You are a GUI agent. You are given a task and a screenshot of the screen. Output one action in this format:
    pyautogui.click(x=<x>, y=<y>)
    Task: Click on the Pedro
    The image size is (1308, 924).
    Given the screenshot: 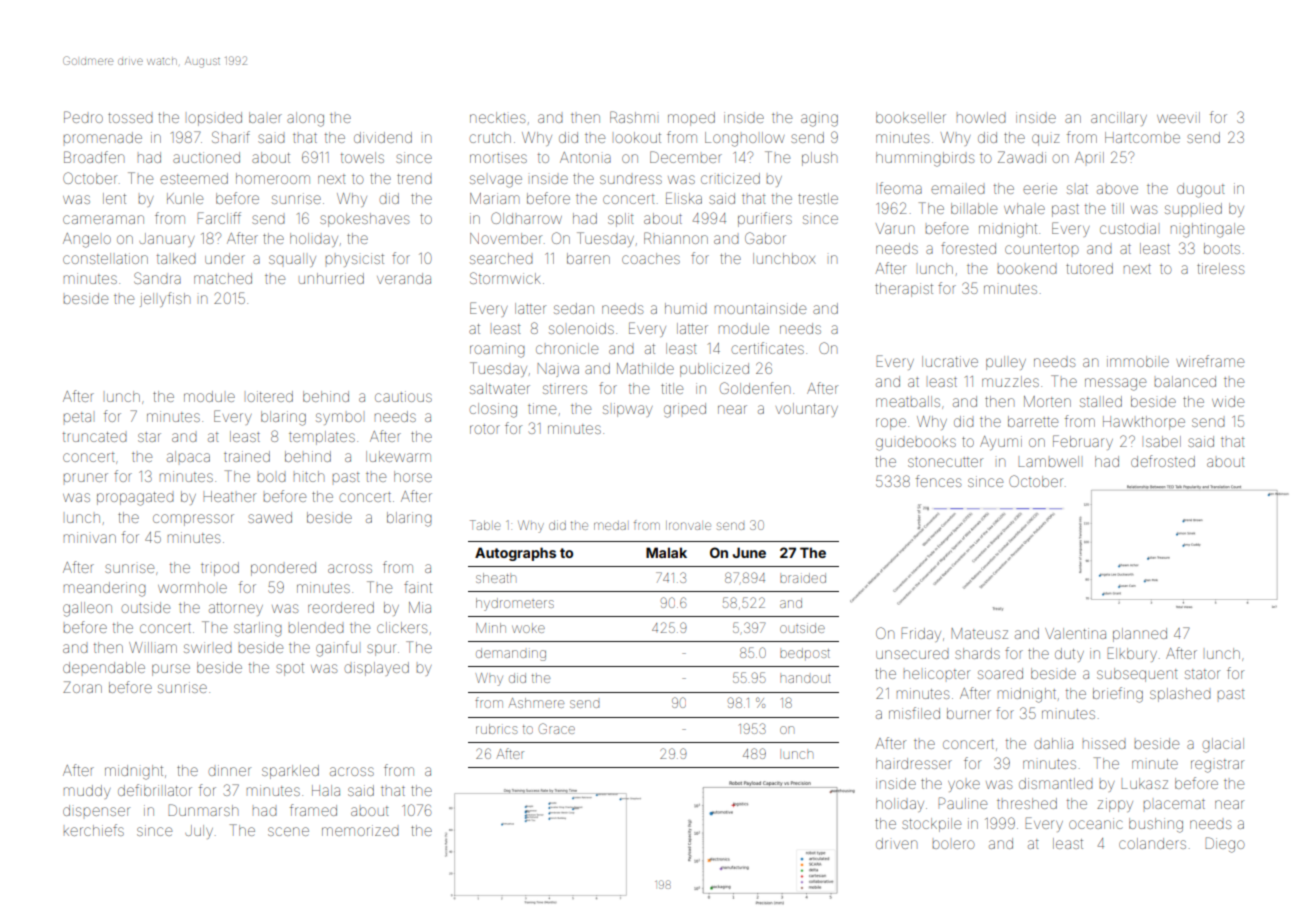 What is the action you would take?
    pyautogui.click(x=83, y=117)
